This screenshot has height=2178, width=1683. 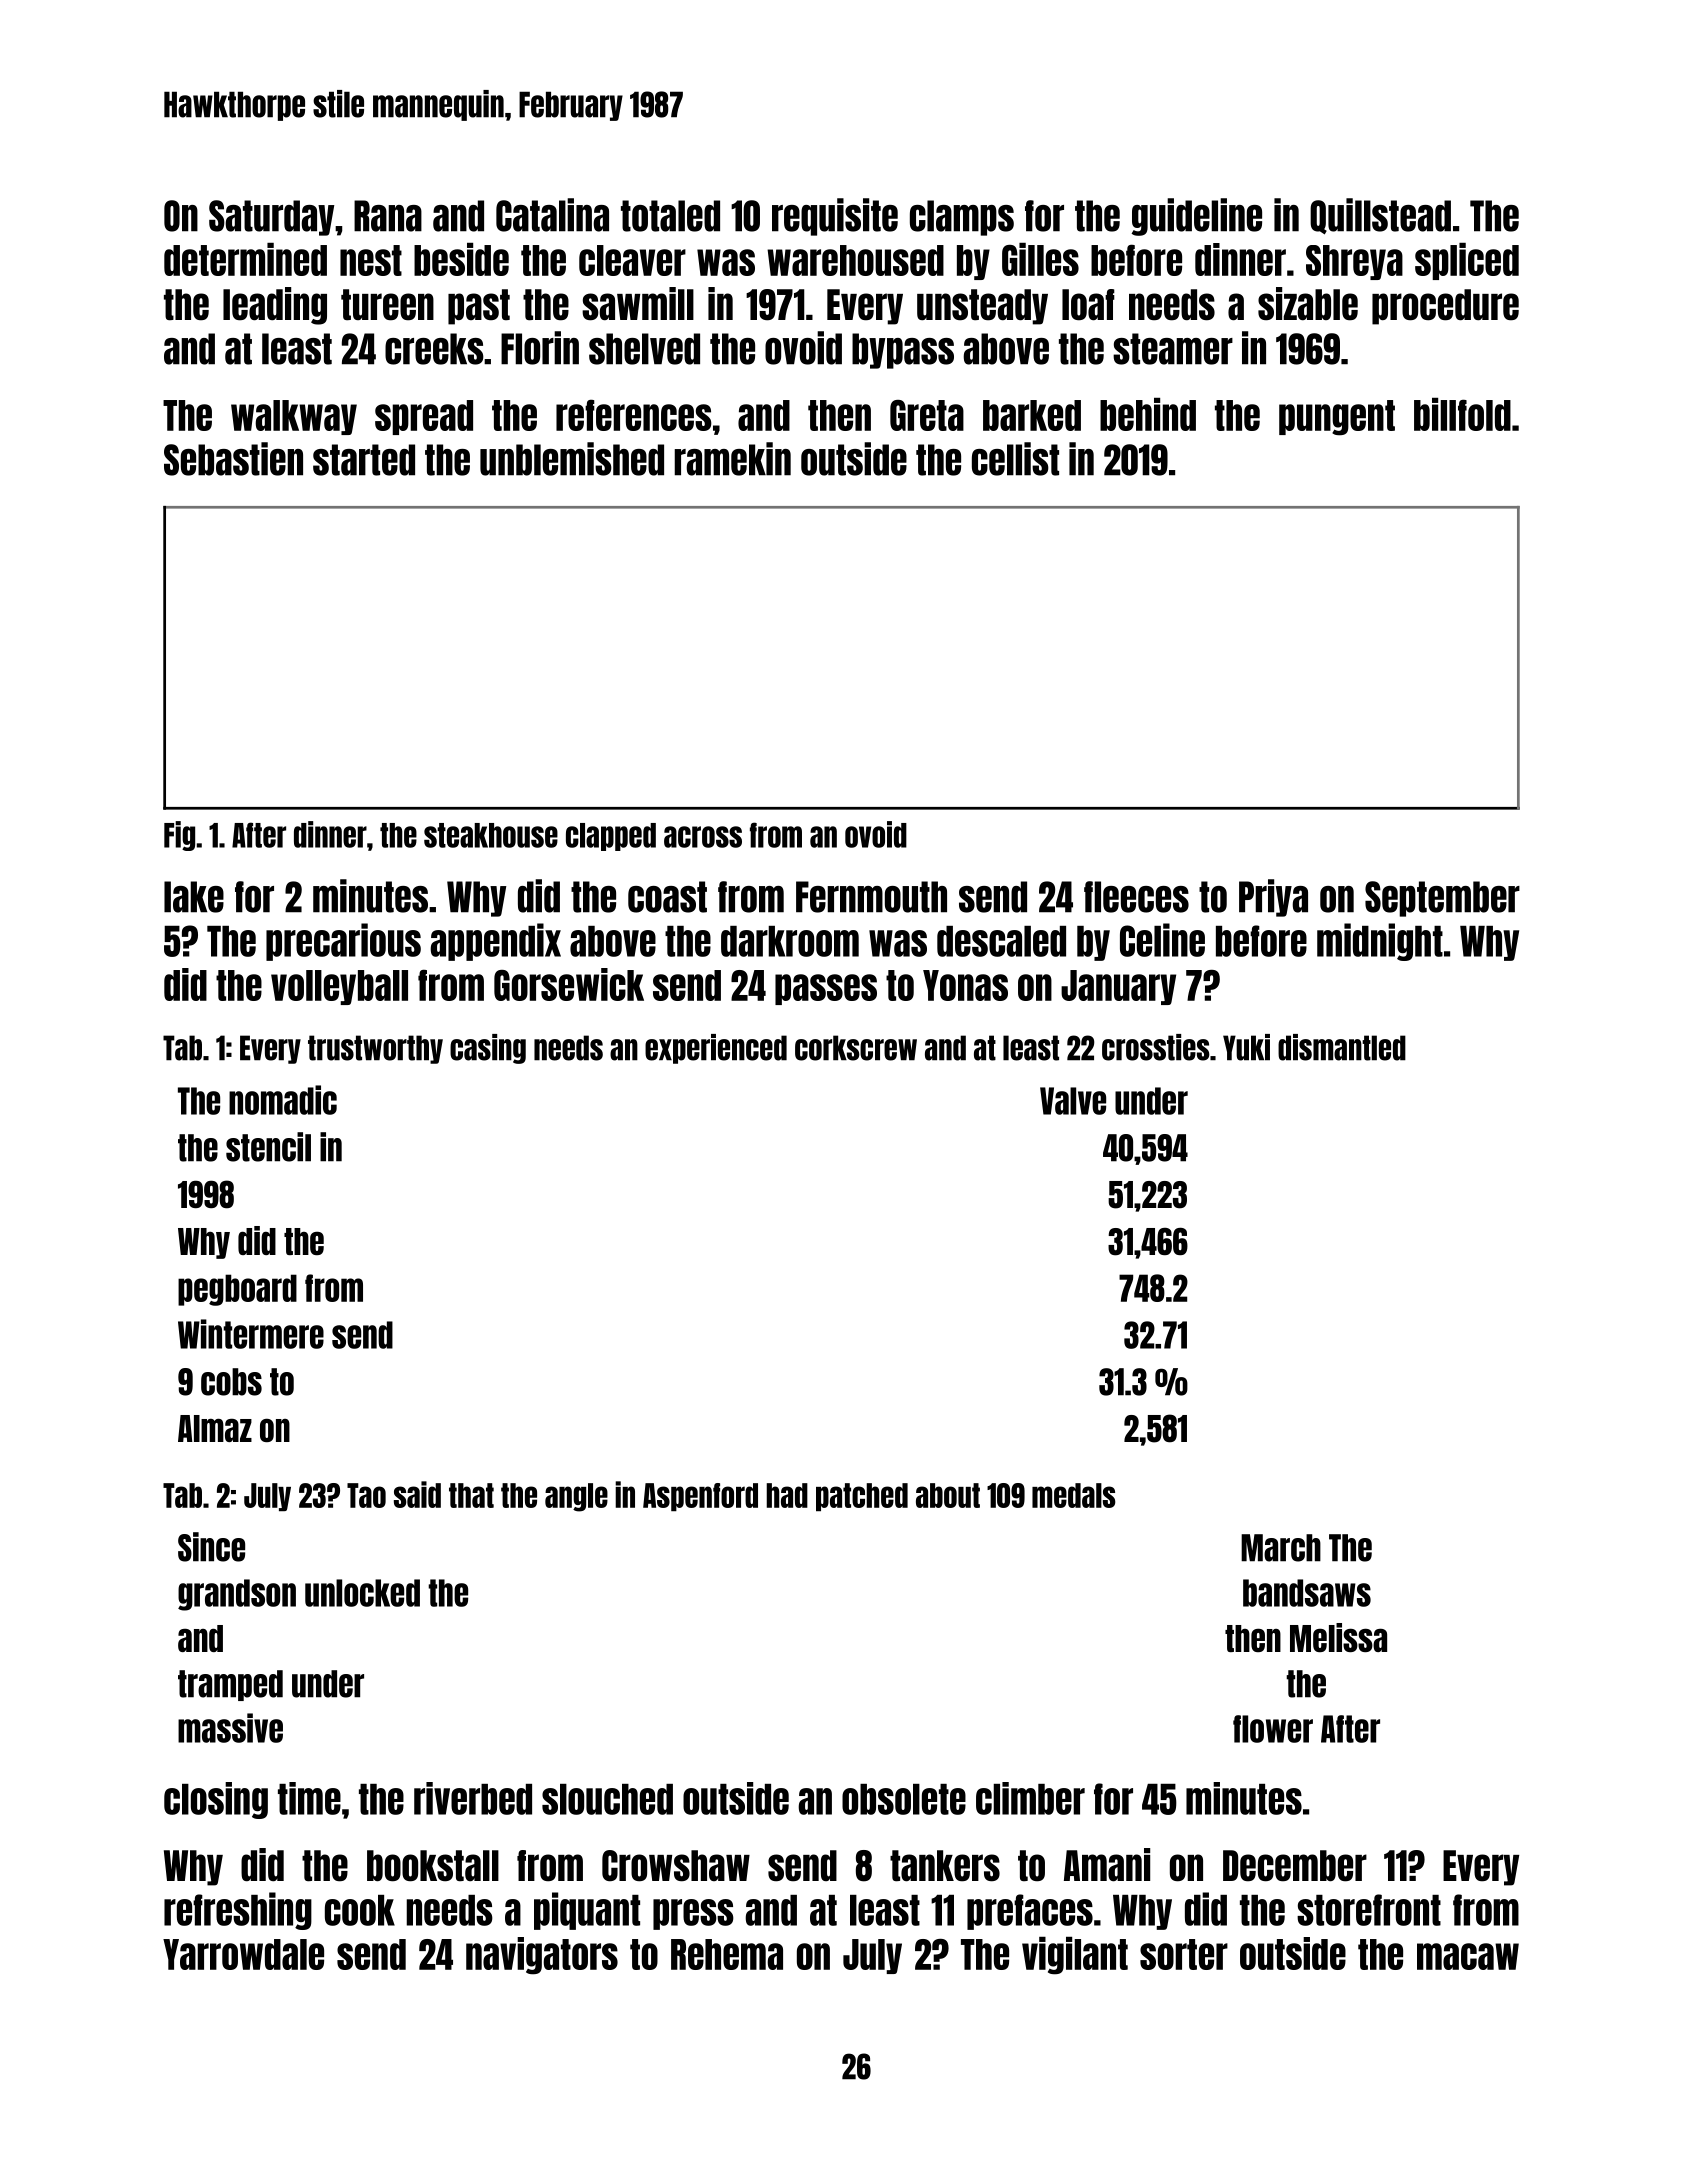 I want to click on Fernmouth, so click(x=871, y=897).
